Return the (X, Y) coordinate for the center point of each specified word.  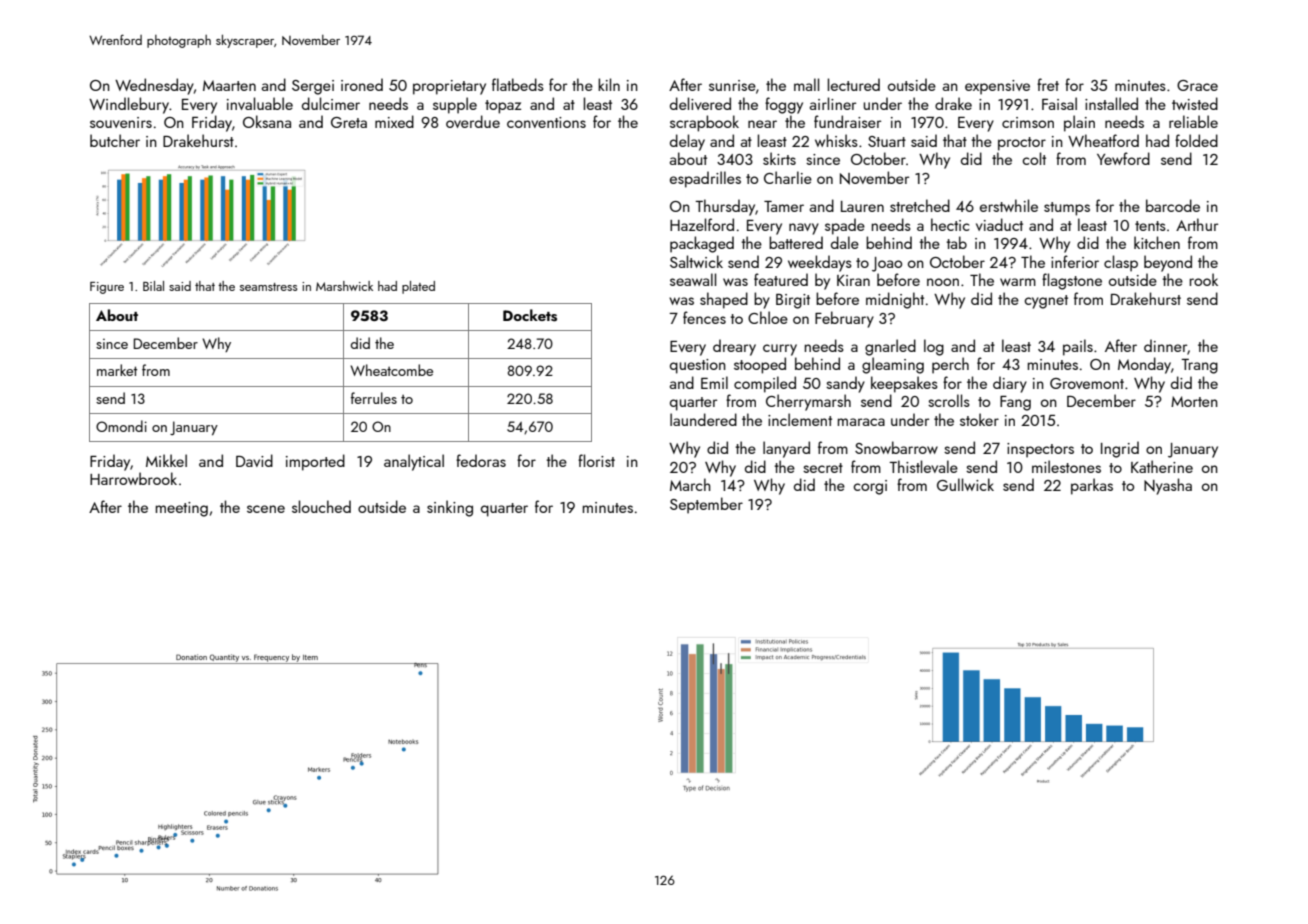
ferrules (374, 398)
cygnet (1046, 302)
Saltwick (696, 261)
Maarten (229, 85)
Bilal (153, 286)
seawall (693, 279)
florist (596, 460)
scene (266, 509)
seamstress (269, 287)
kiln (609, 84)
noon (943, 282)
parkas (1092, 486)
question (698, 366)
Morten (1194, 401)
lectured (854, 84)
